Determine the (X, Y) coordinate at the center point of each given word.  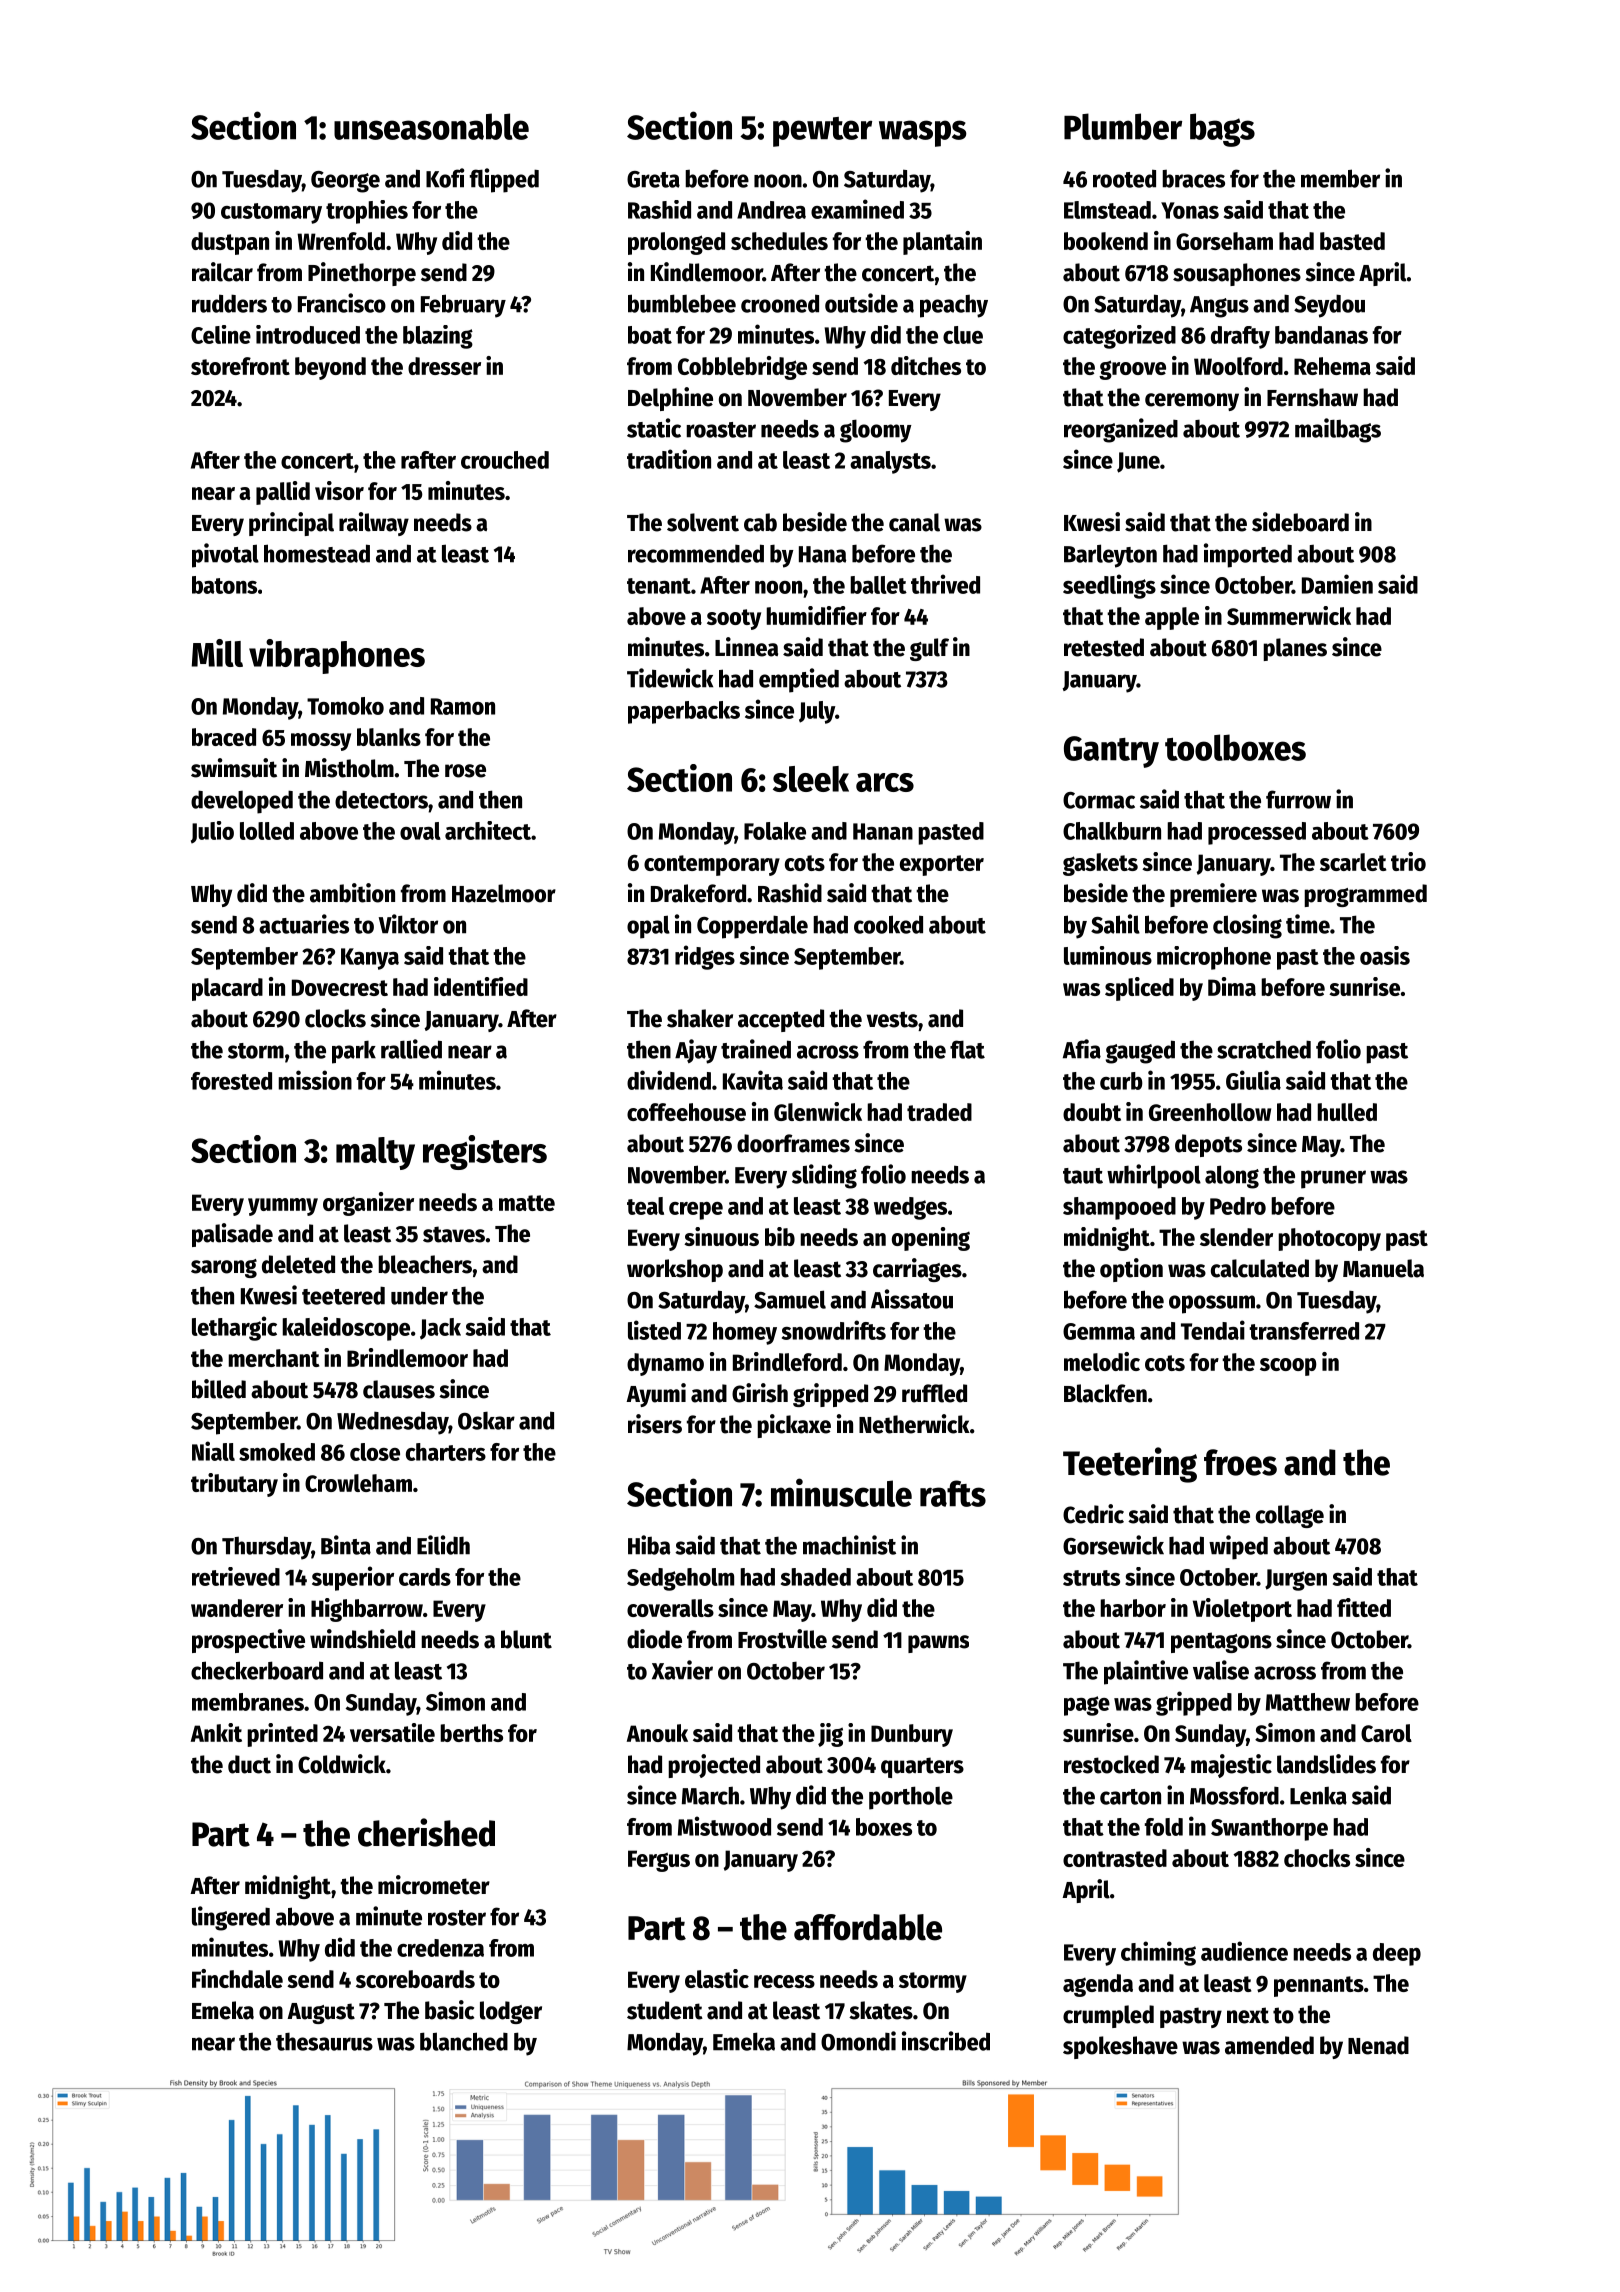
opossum (1212, 1304)
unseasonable (431, 126)
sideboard (1300, 522)
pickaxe (794, 1426)
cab (760, 522)
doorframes (793, 1143)
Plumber (1123, 126)
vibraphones (337, 656)
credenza (440, 1948)
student (665, 2010)
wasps (923, 133)
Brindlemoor (407, 1357)
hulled (1347, 1112)
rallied (411, 1049)
